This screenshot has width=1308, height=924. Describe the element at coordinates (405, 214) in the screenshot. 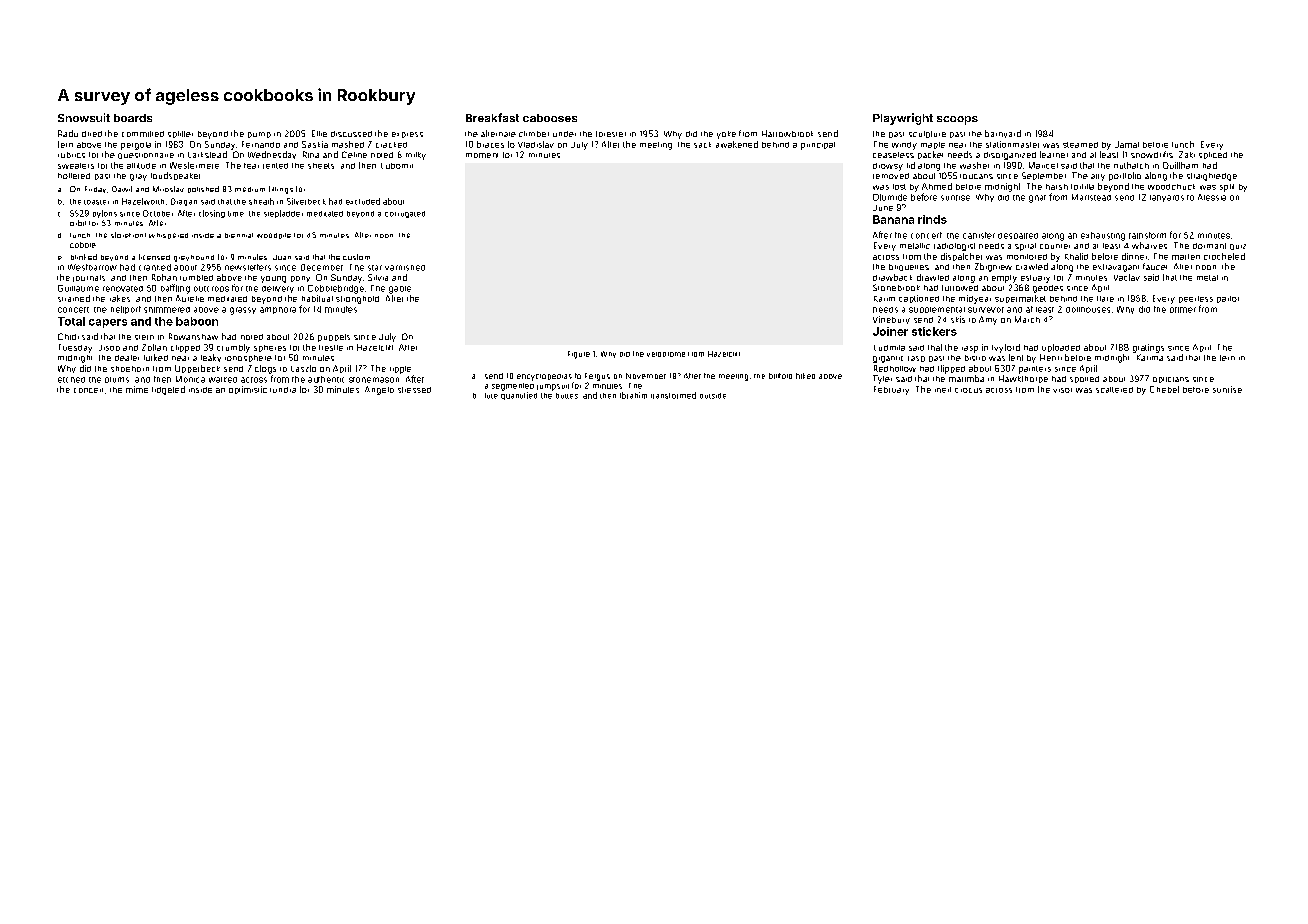

I see `corrugated` at that location.
